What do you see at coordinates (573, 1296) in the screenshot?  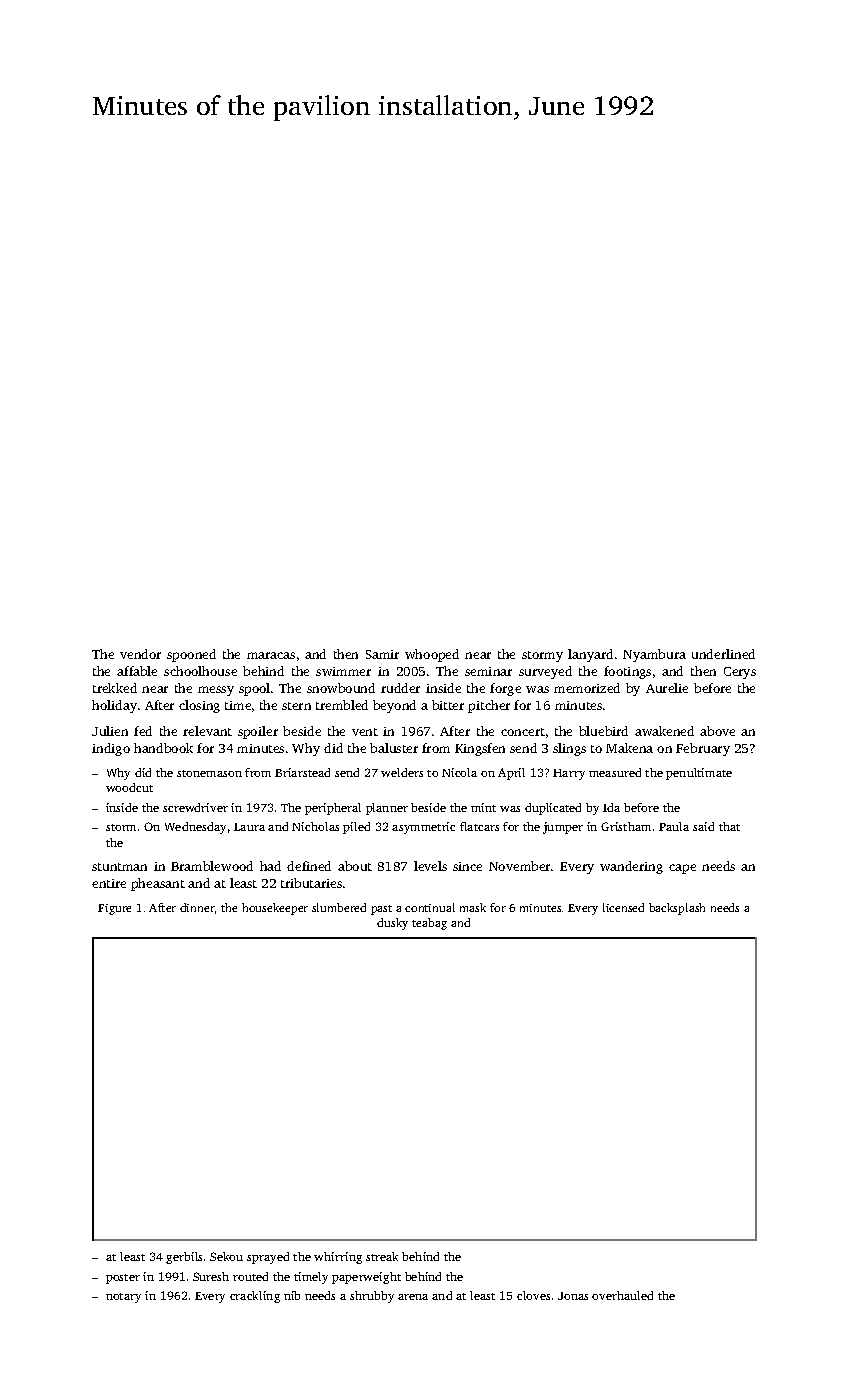 I see `Jonas` at bounding box center [573, 1296].
